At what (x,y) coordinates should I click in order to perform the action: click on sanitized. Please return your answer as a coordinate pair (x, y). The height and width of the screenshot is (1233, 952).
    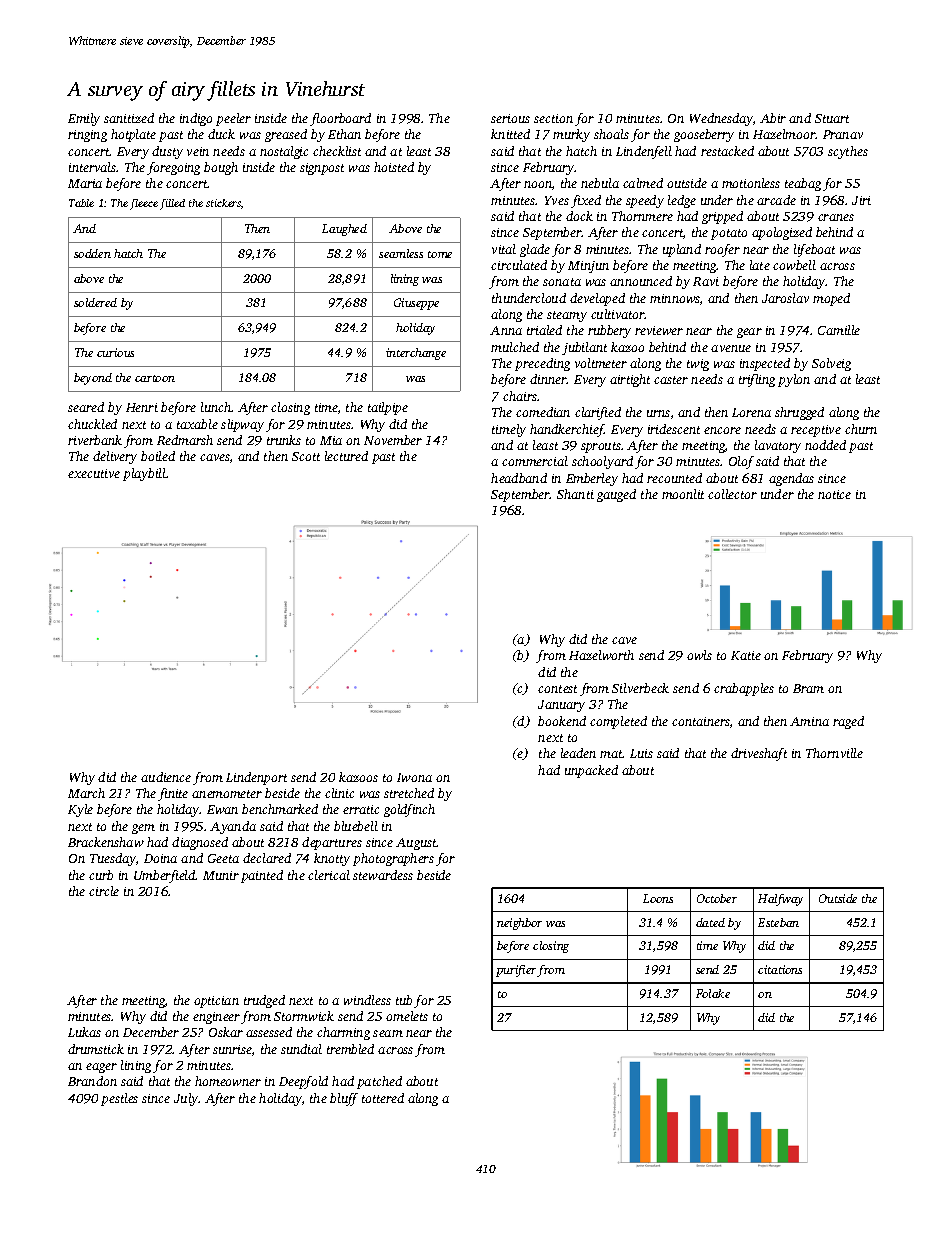
    Looking at the image, I should click on (129, 118).
